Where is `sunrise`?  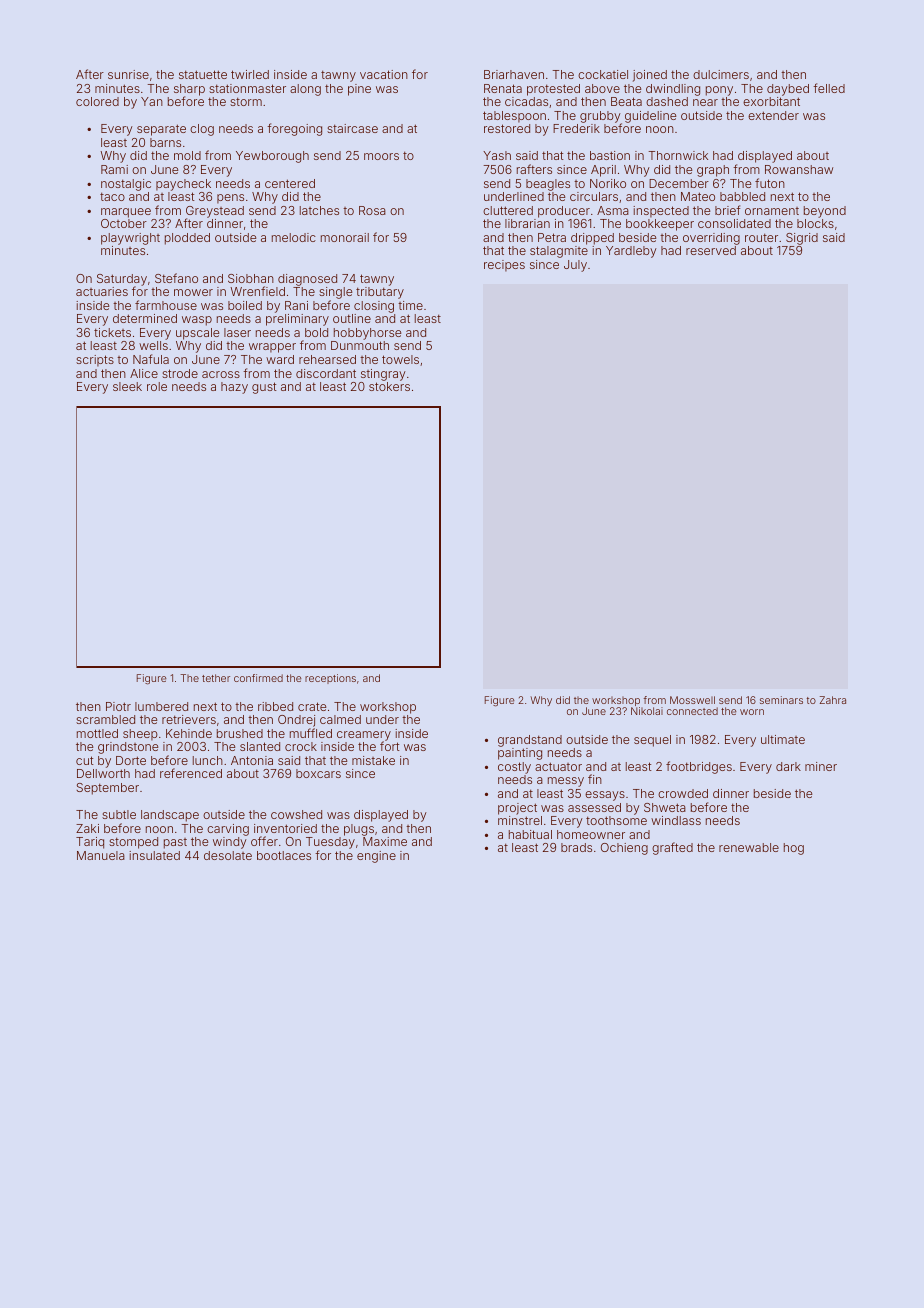
sunrise is located at coordinates (128, 74).
